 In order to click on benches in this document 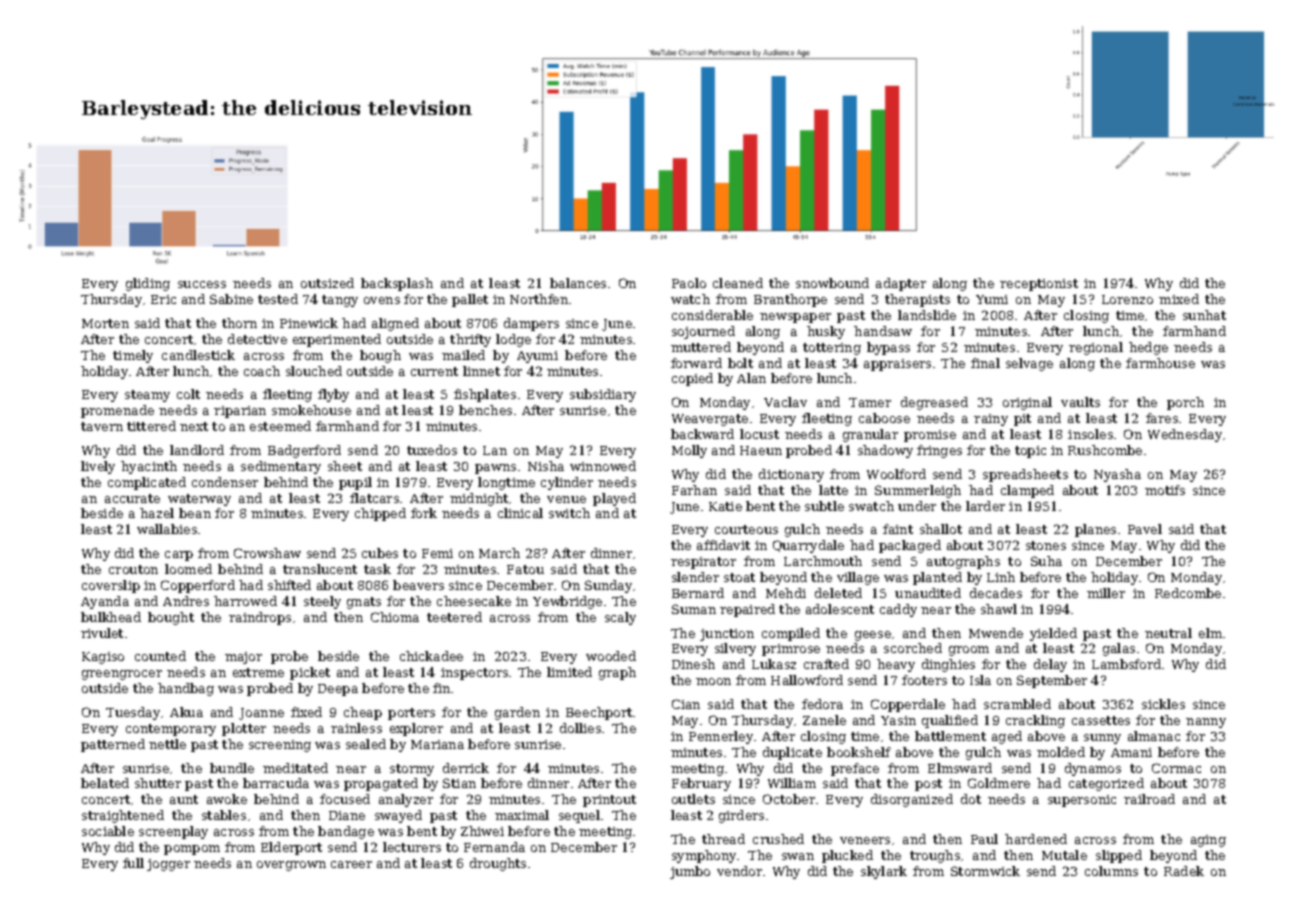, I will do `click(485, 410)`.
